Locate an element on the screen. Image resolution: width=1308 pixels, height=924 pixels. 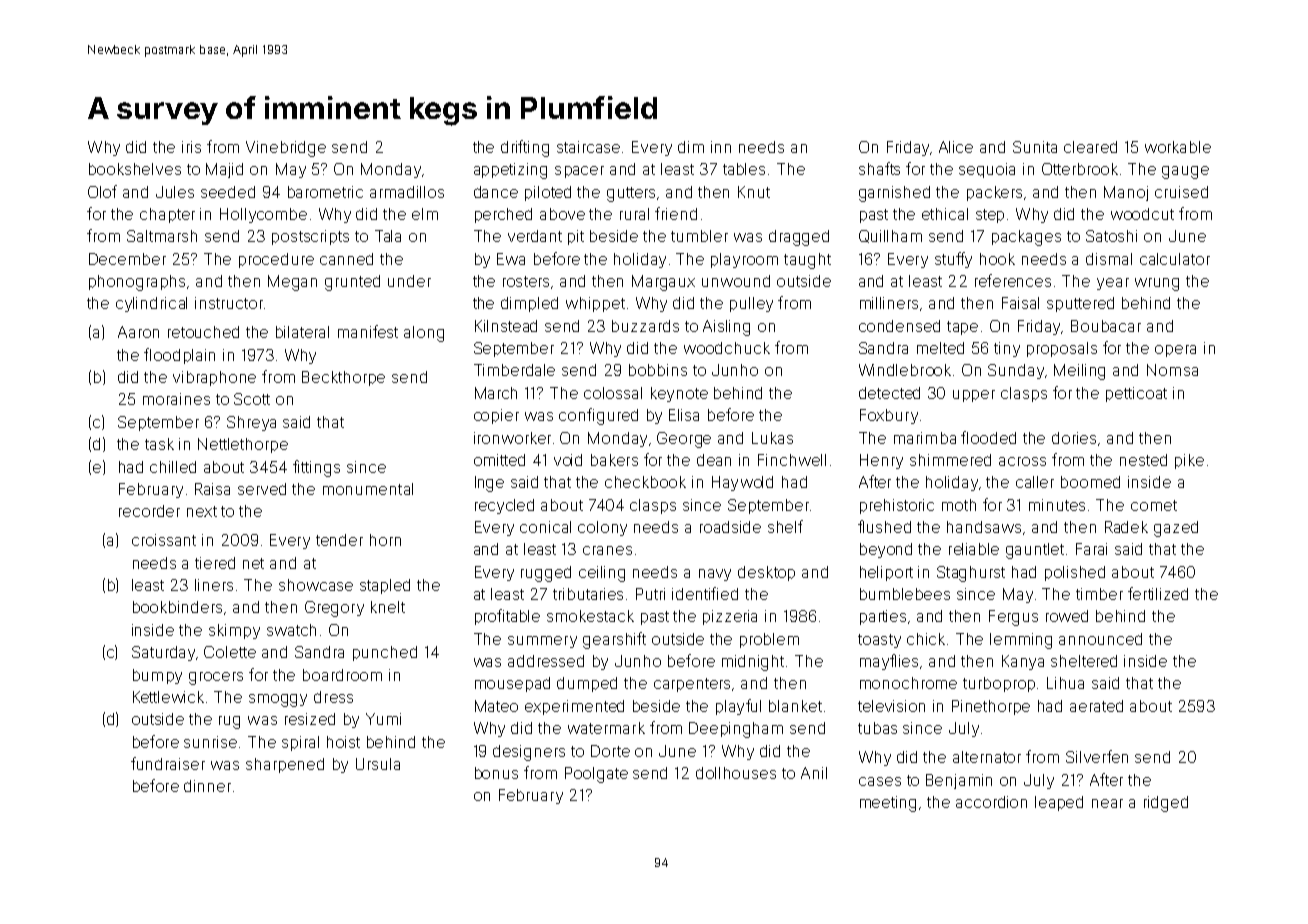
iris is located at coordinates (191, 147).
